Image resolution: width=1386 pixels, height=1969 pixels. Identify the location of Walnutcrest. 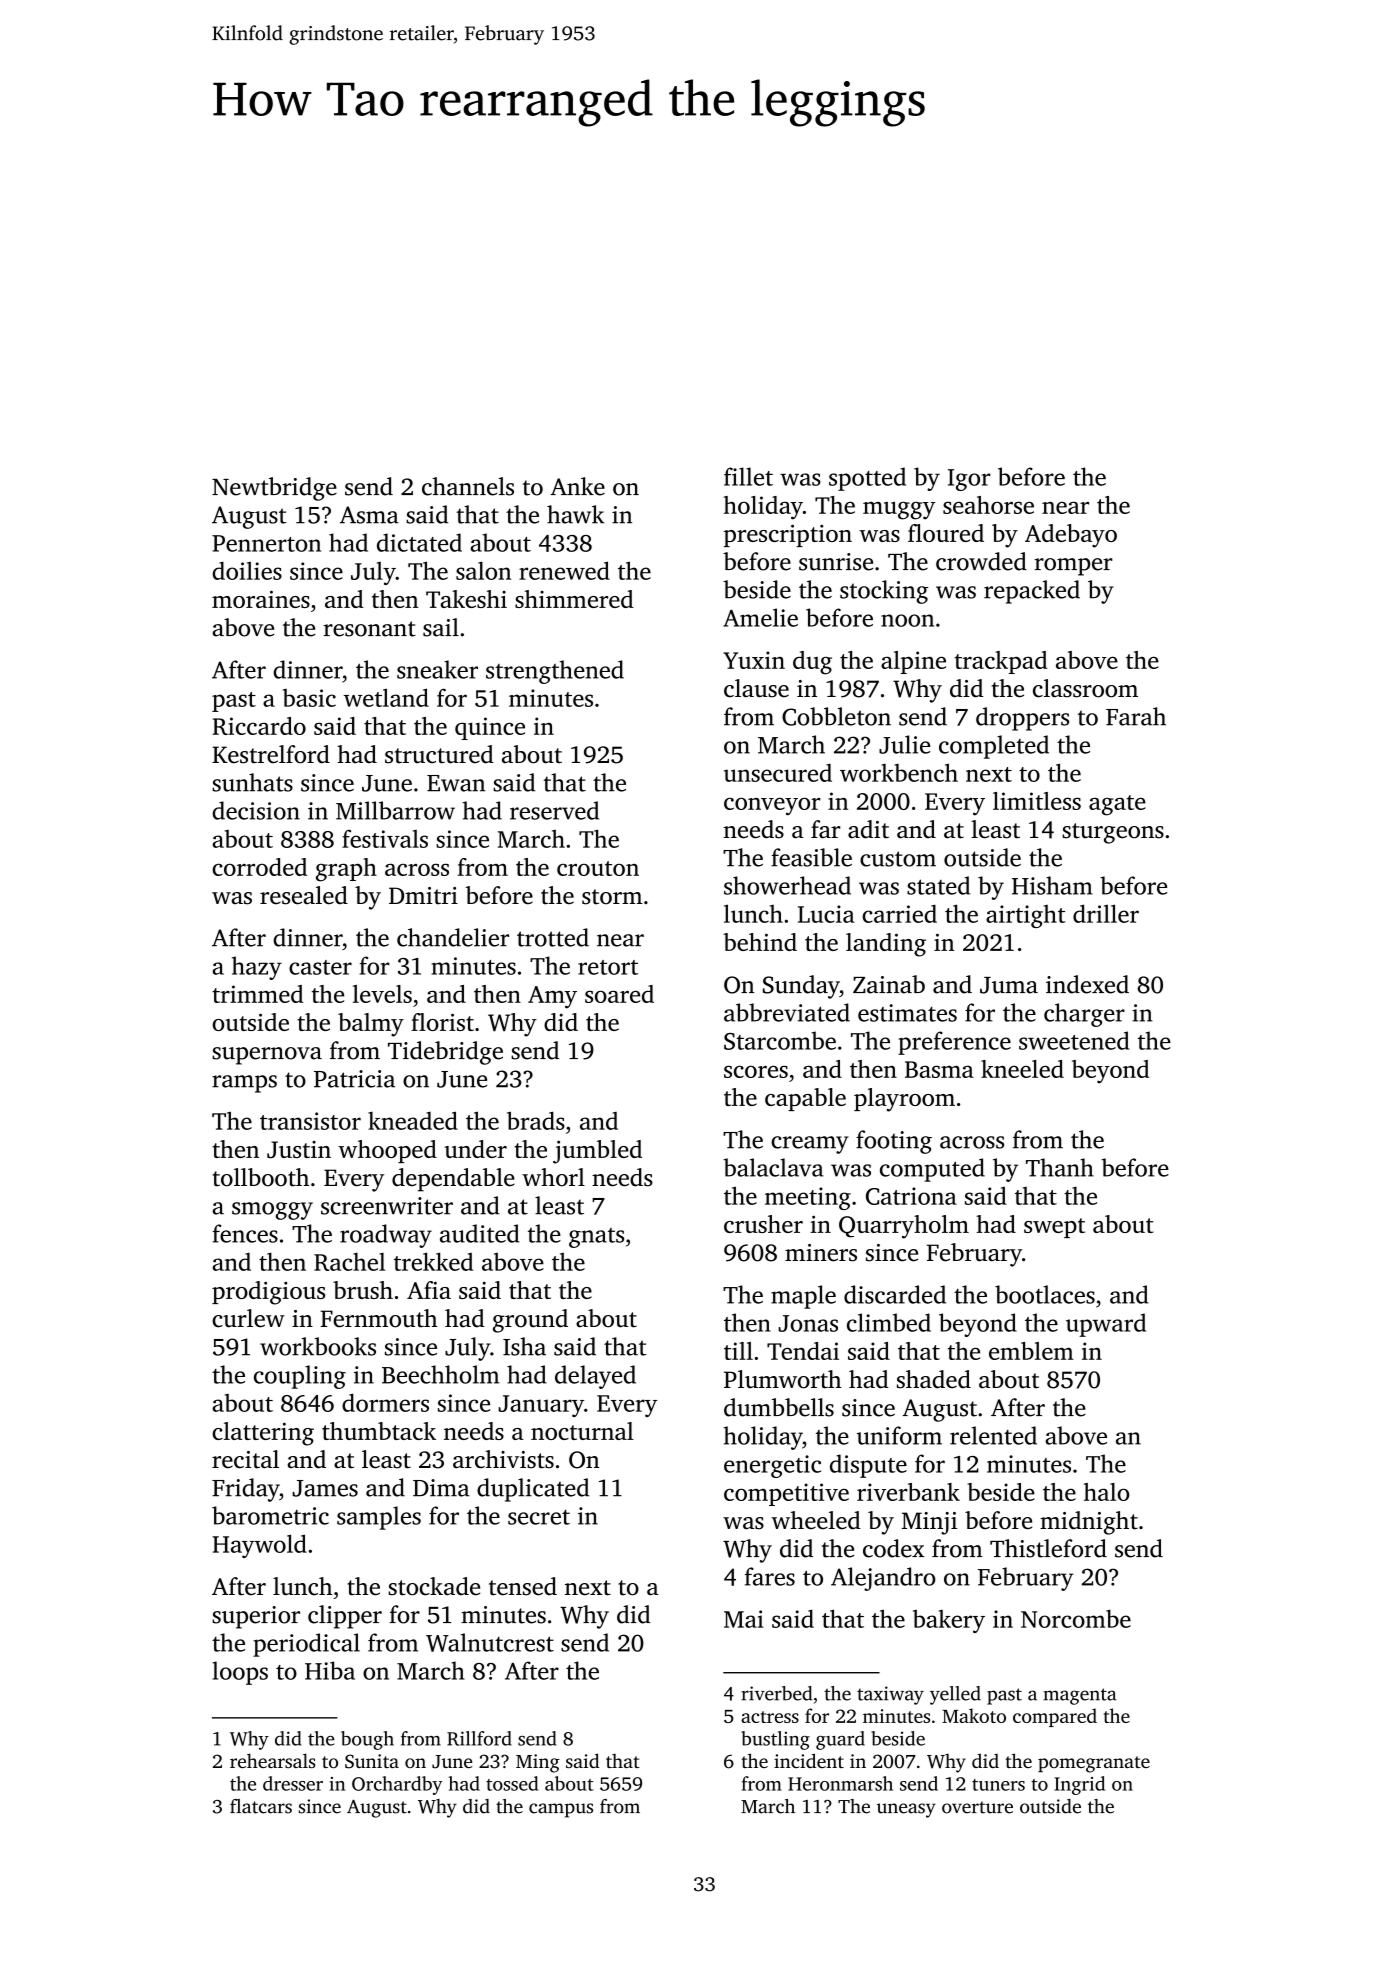
(490, 1642).
